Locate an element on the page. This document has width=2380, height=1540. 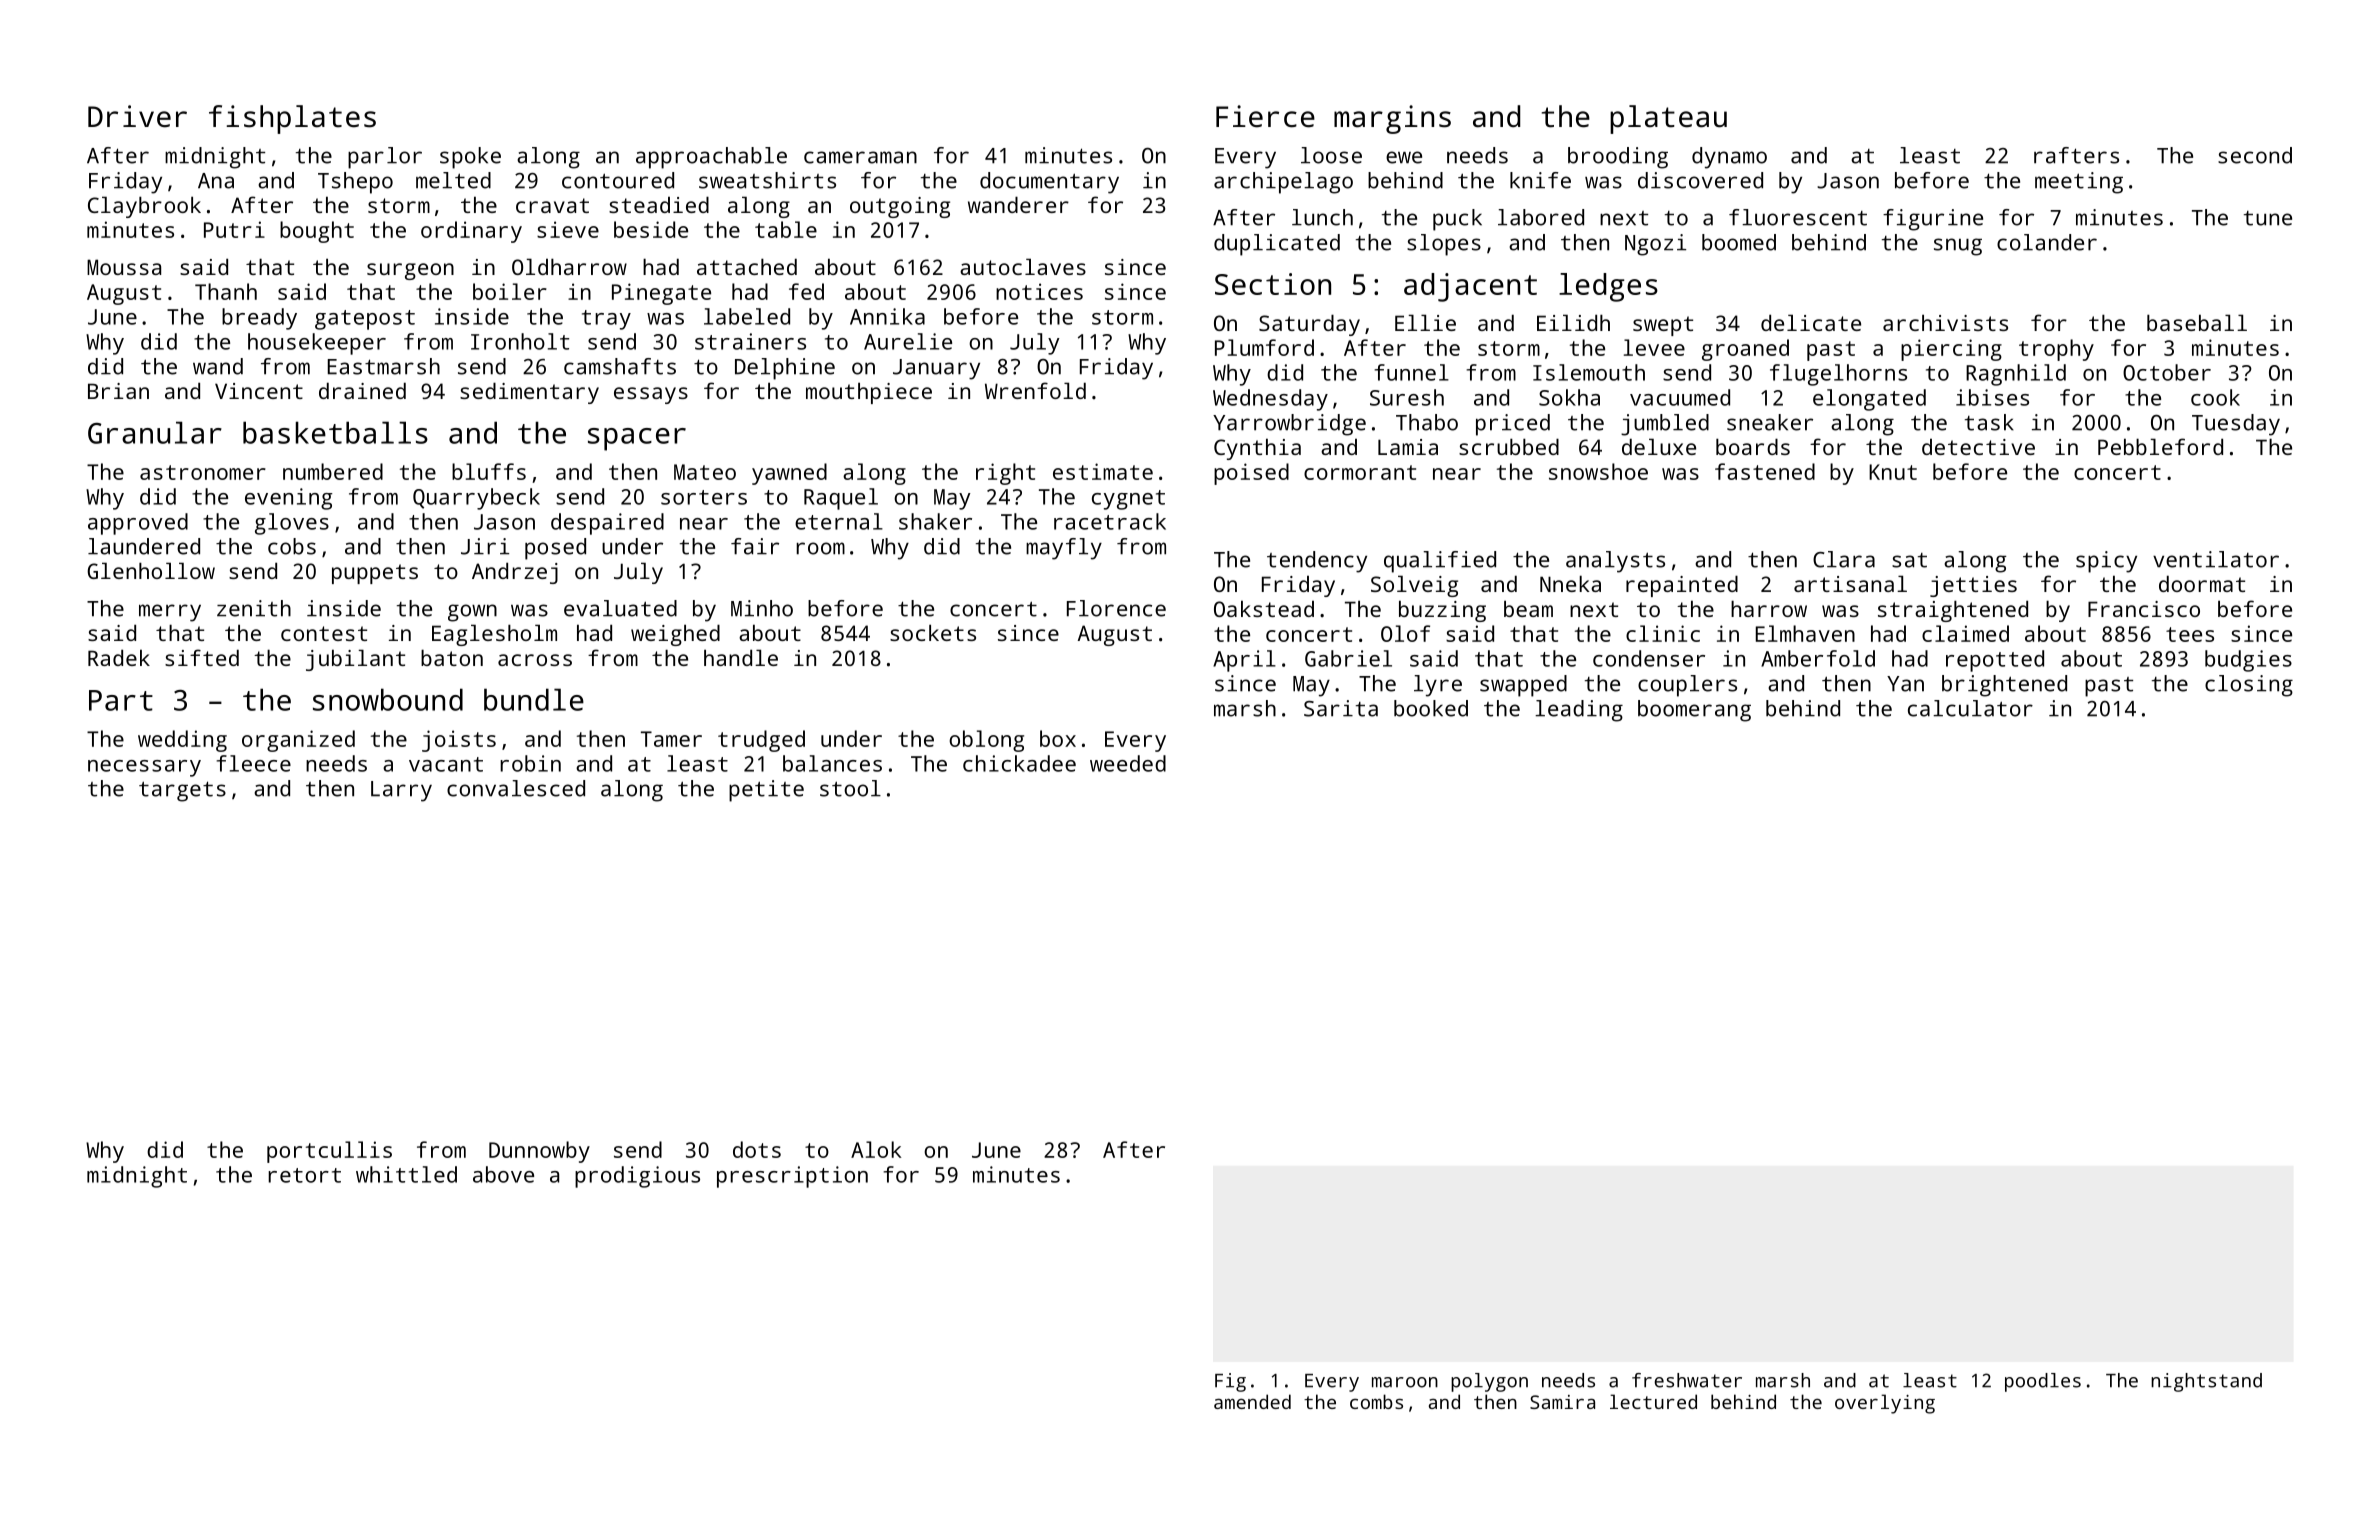
poodles is located at coordinates (2043, 1382).
